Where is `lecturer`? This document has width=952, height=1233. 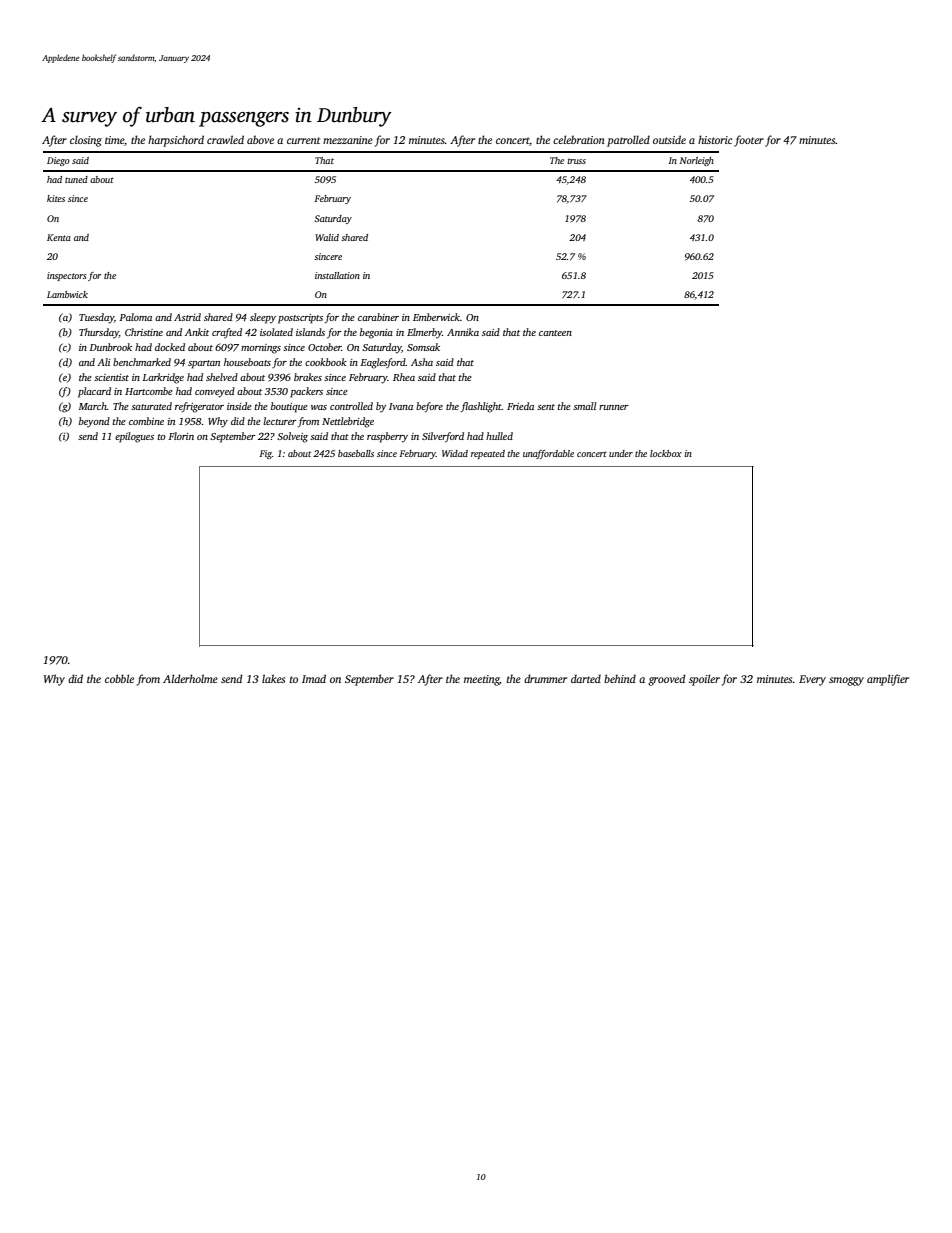 lecturer is located at coordinates (280, 421).
